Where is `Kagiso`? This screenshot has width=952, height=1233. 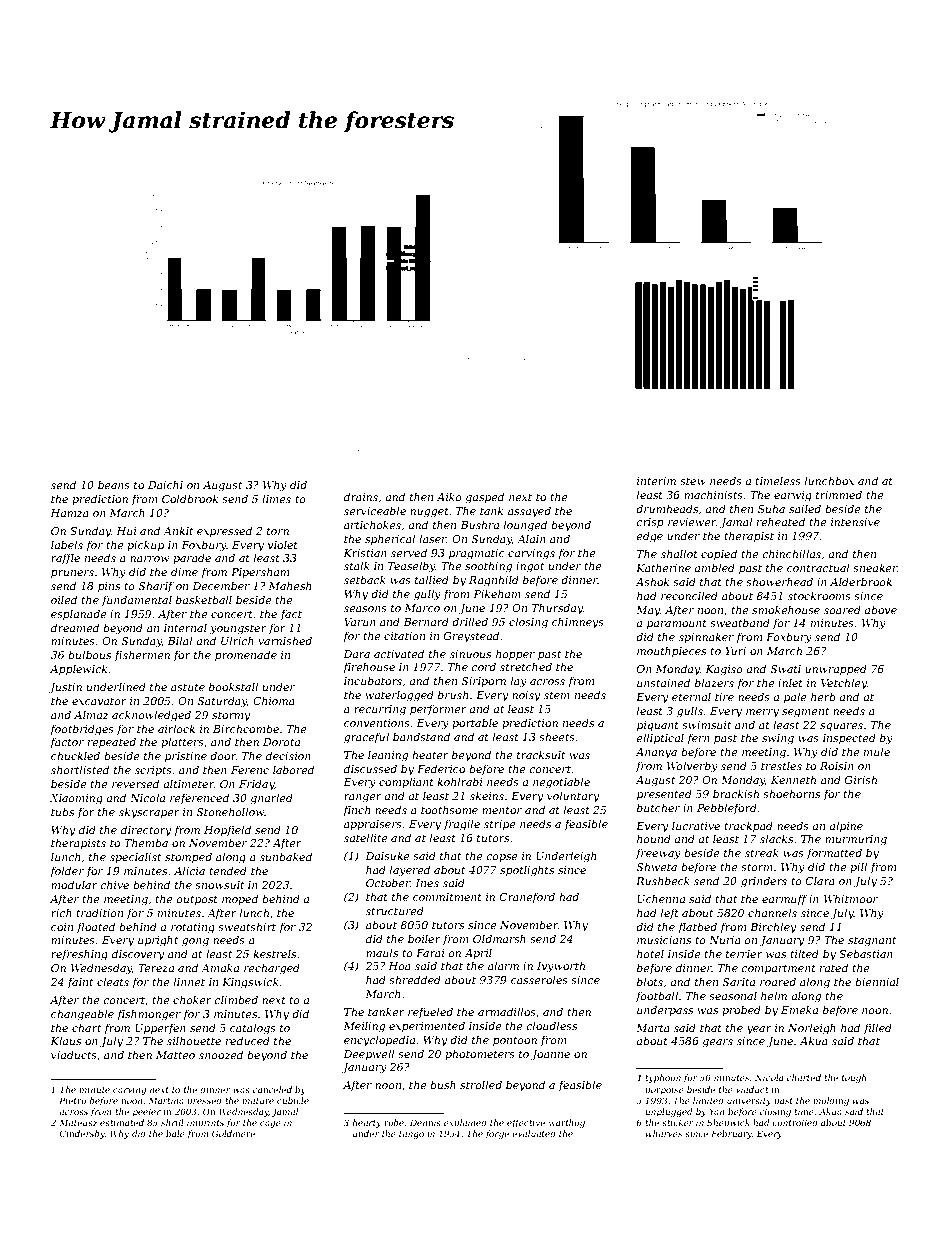 Kagiso is located at coordinates (724, 670).
